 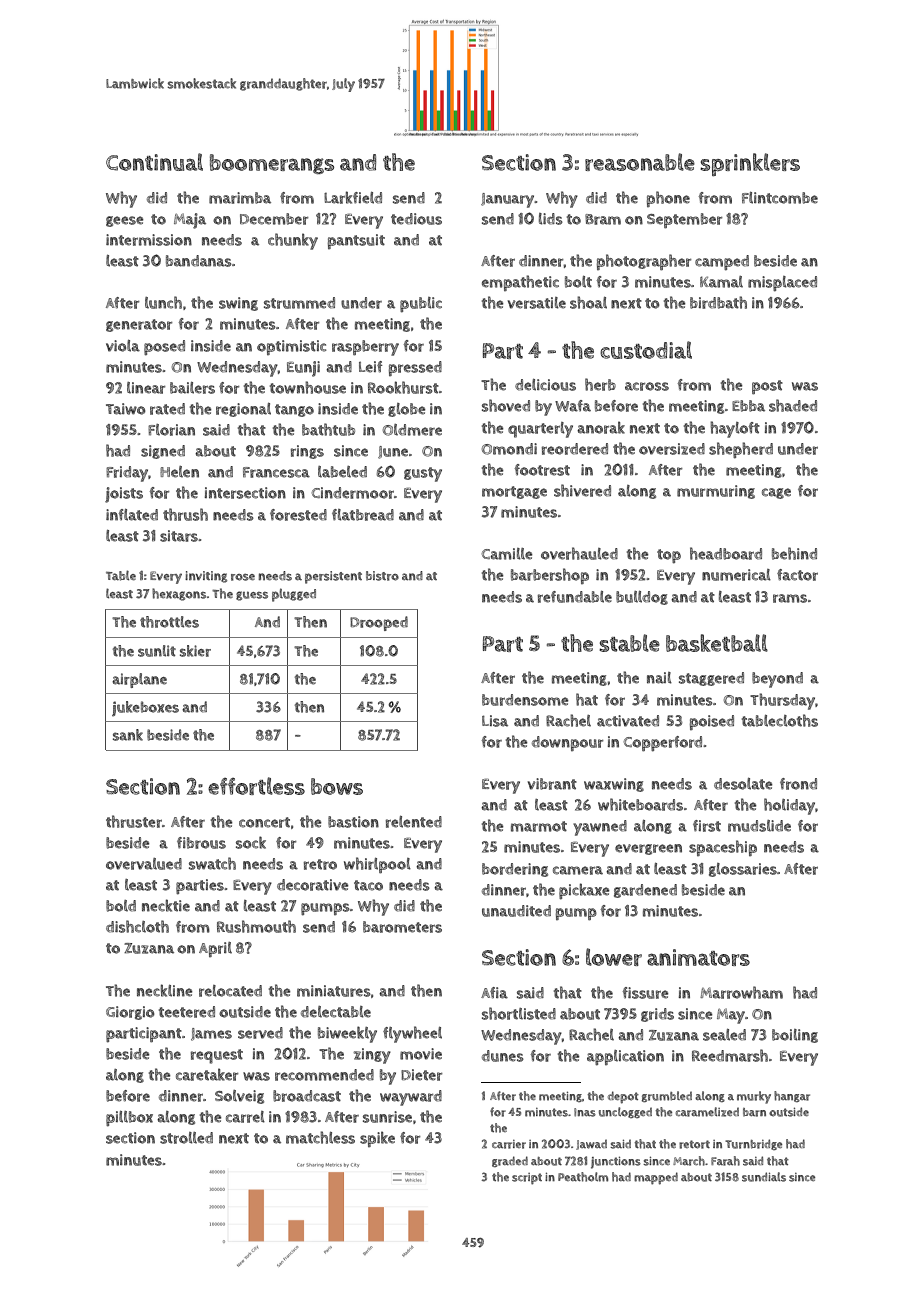 What do you see at coordinates (199, 261) in the screenshot?
I see `bandanas` at bounding box center [199, 261].
